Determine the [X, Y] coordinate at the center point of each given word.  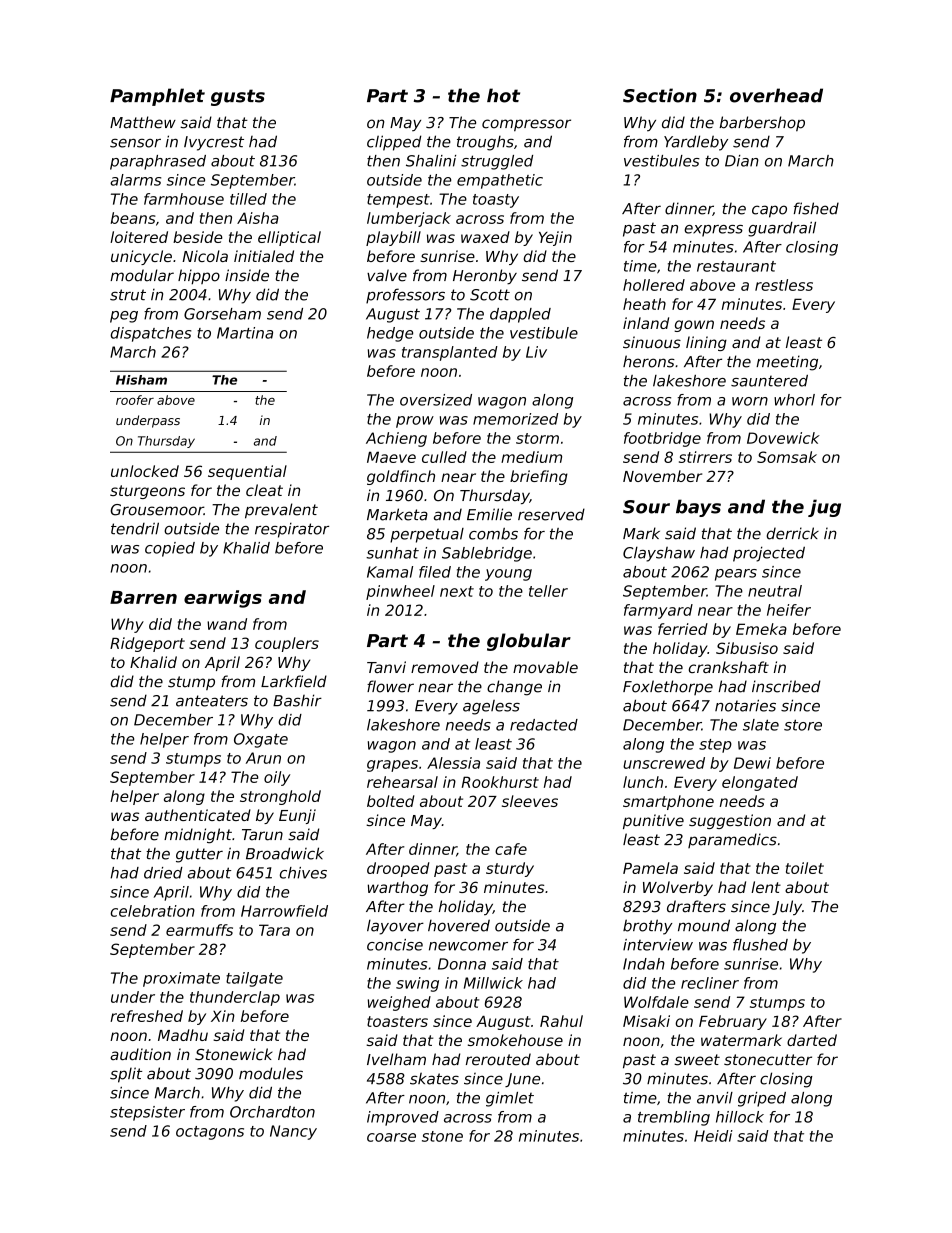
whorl [794, 400]
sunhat [392, 553]
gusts [238, 97]
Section [660, 95]
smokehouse [515, 1040]
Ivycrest [214, 143]
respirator [292, 530]
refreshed [146, 1016]
